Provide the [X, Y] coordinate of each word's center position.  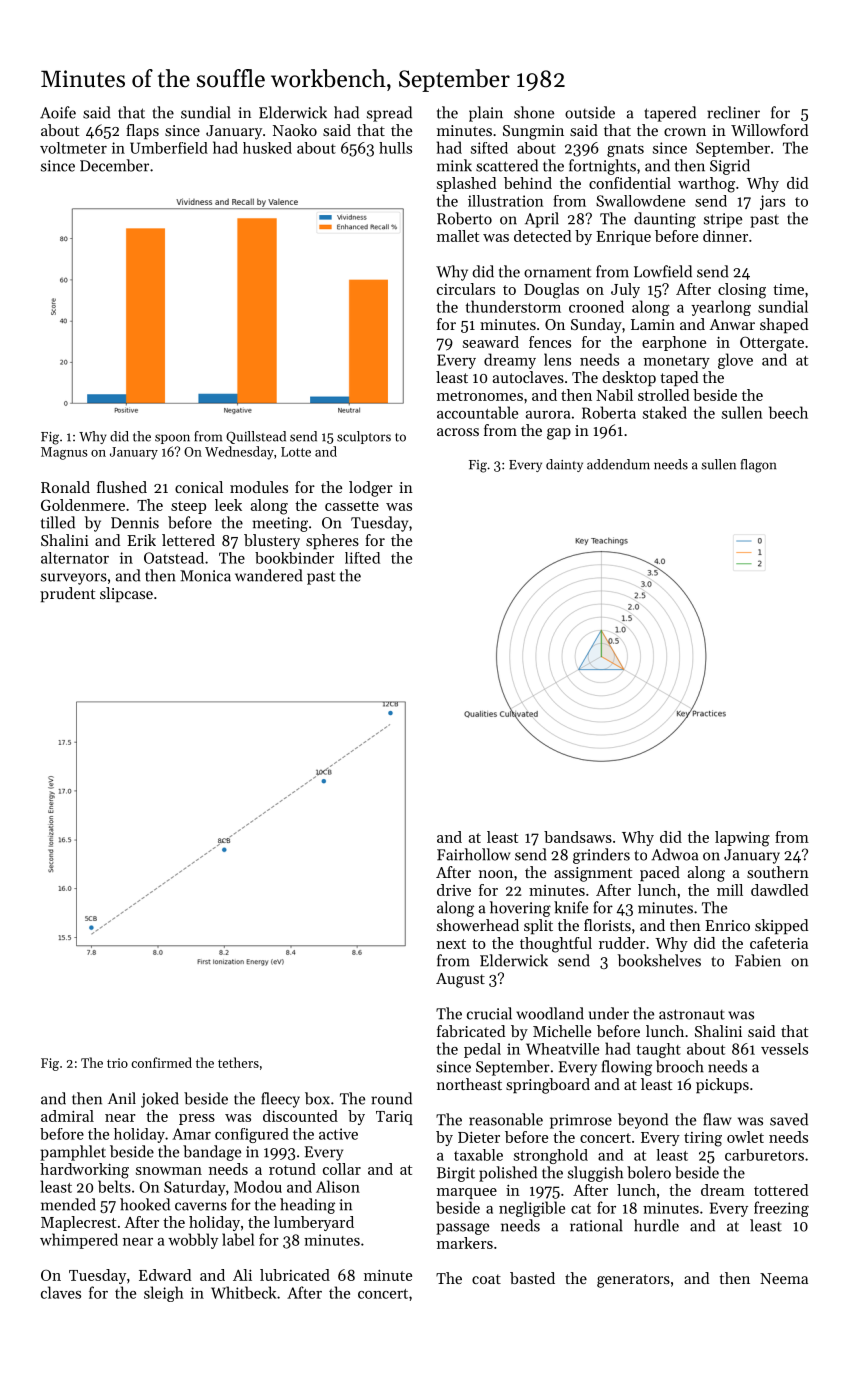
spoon [172, 439]
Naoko [295, 130]
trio [117, 1063]
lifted [362, 558]
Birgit [456, 1174]
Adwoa [675, 854]
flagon [758, 466]
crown [685, 132]
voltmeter [73, 148]
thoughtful [556, 945]
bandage [212, 1153]
